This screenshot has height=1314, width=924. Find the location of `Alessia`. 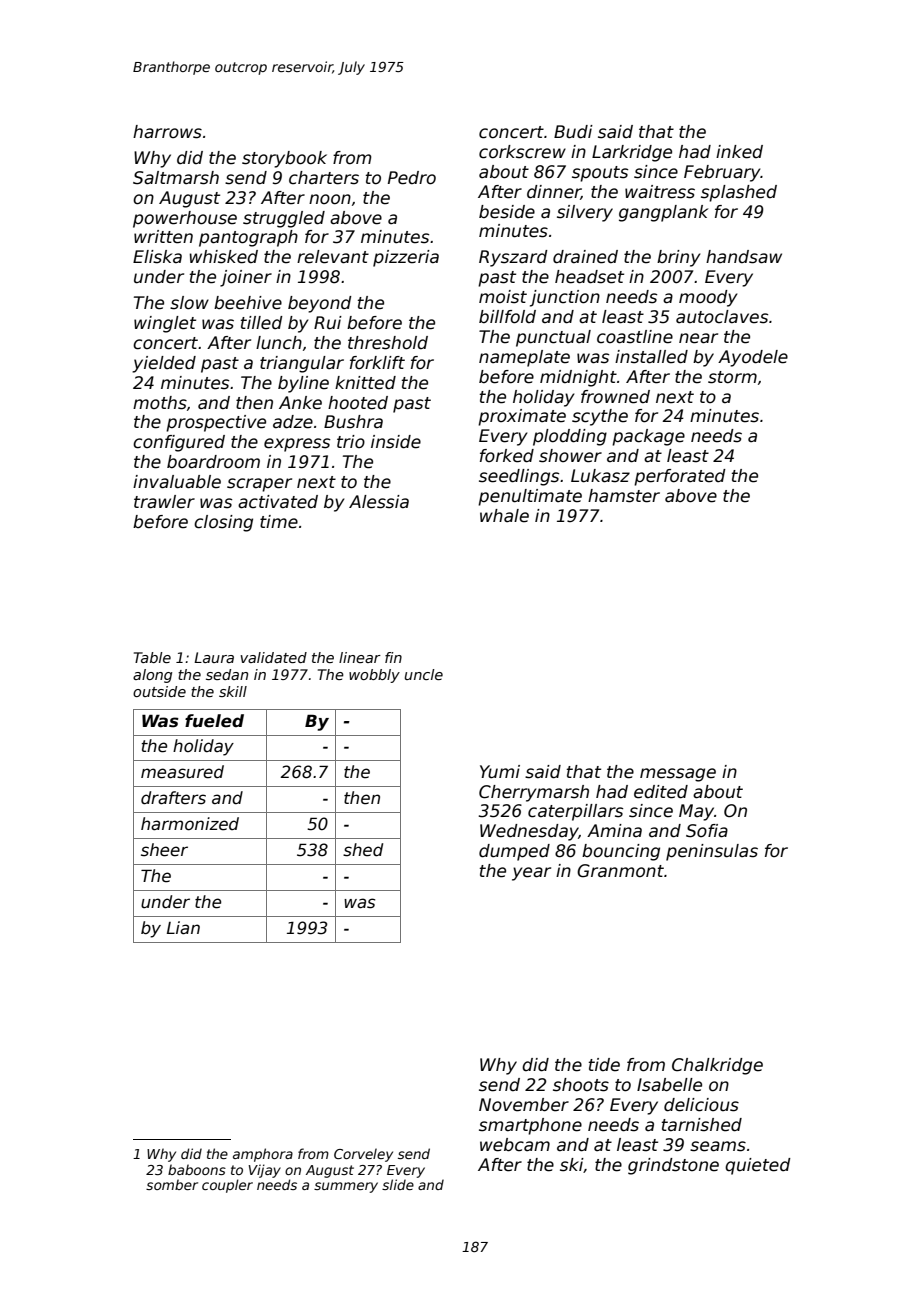

Alessia is located at coordinates (379, 502).
